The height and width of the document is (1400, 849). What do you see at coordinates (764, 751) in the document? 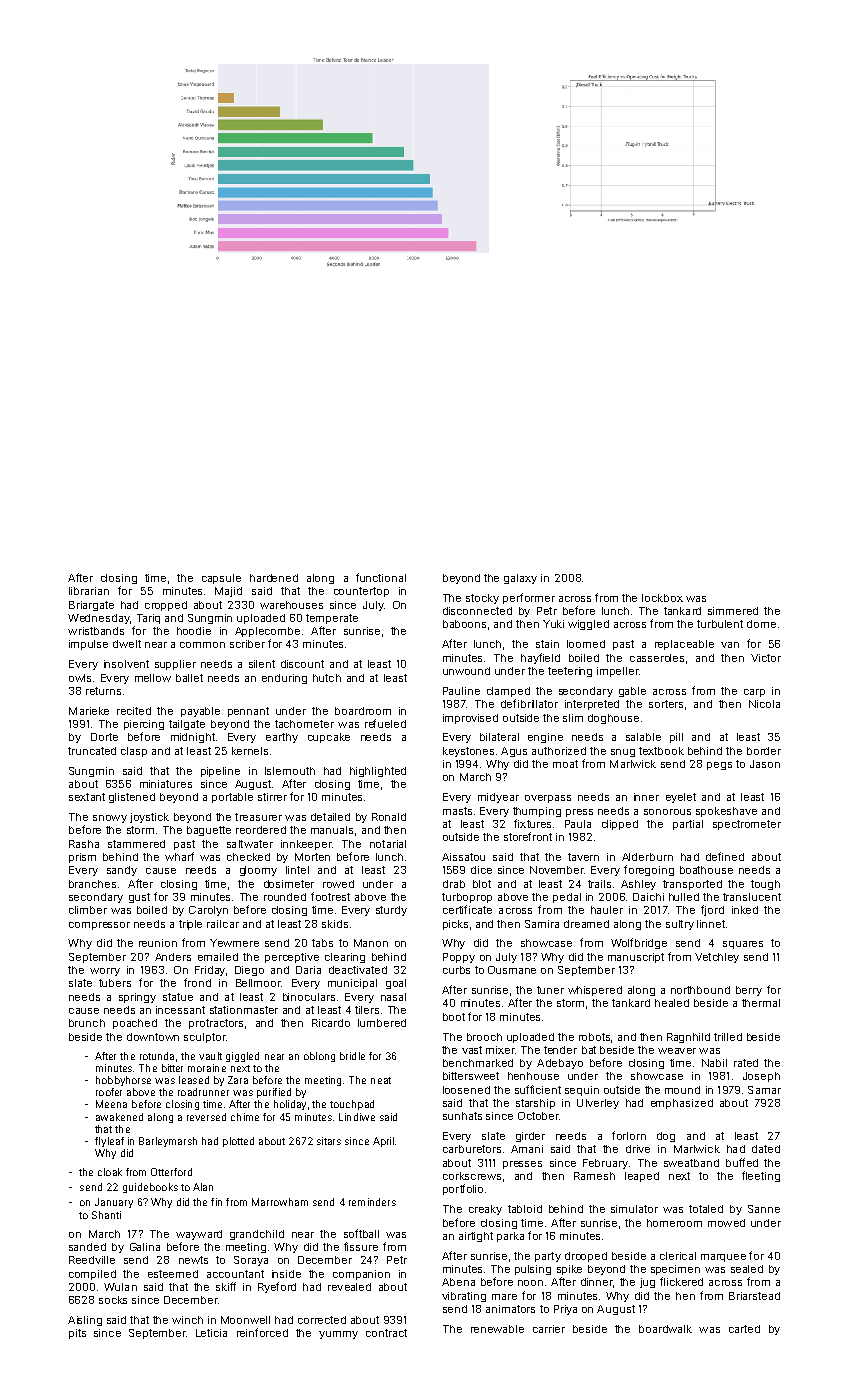
I see `border` at bounding box center [764, 751].
